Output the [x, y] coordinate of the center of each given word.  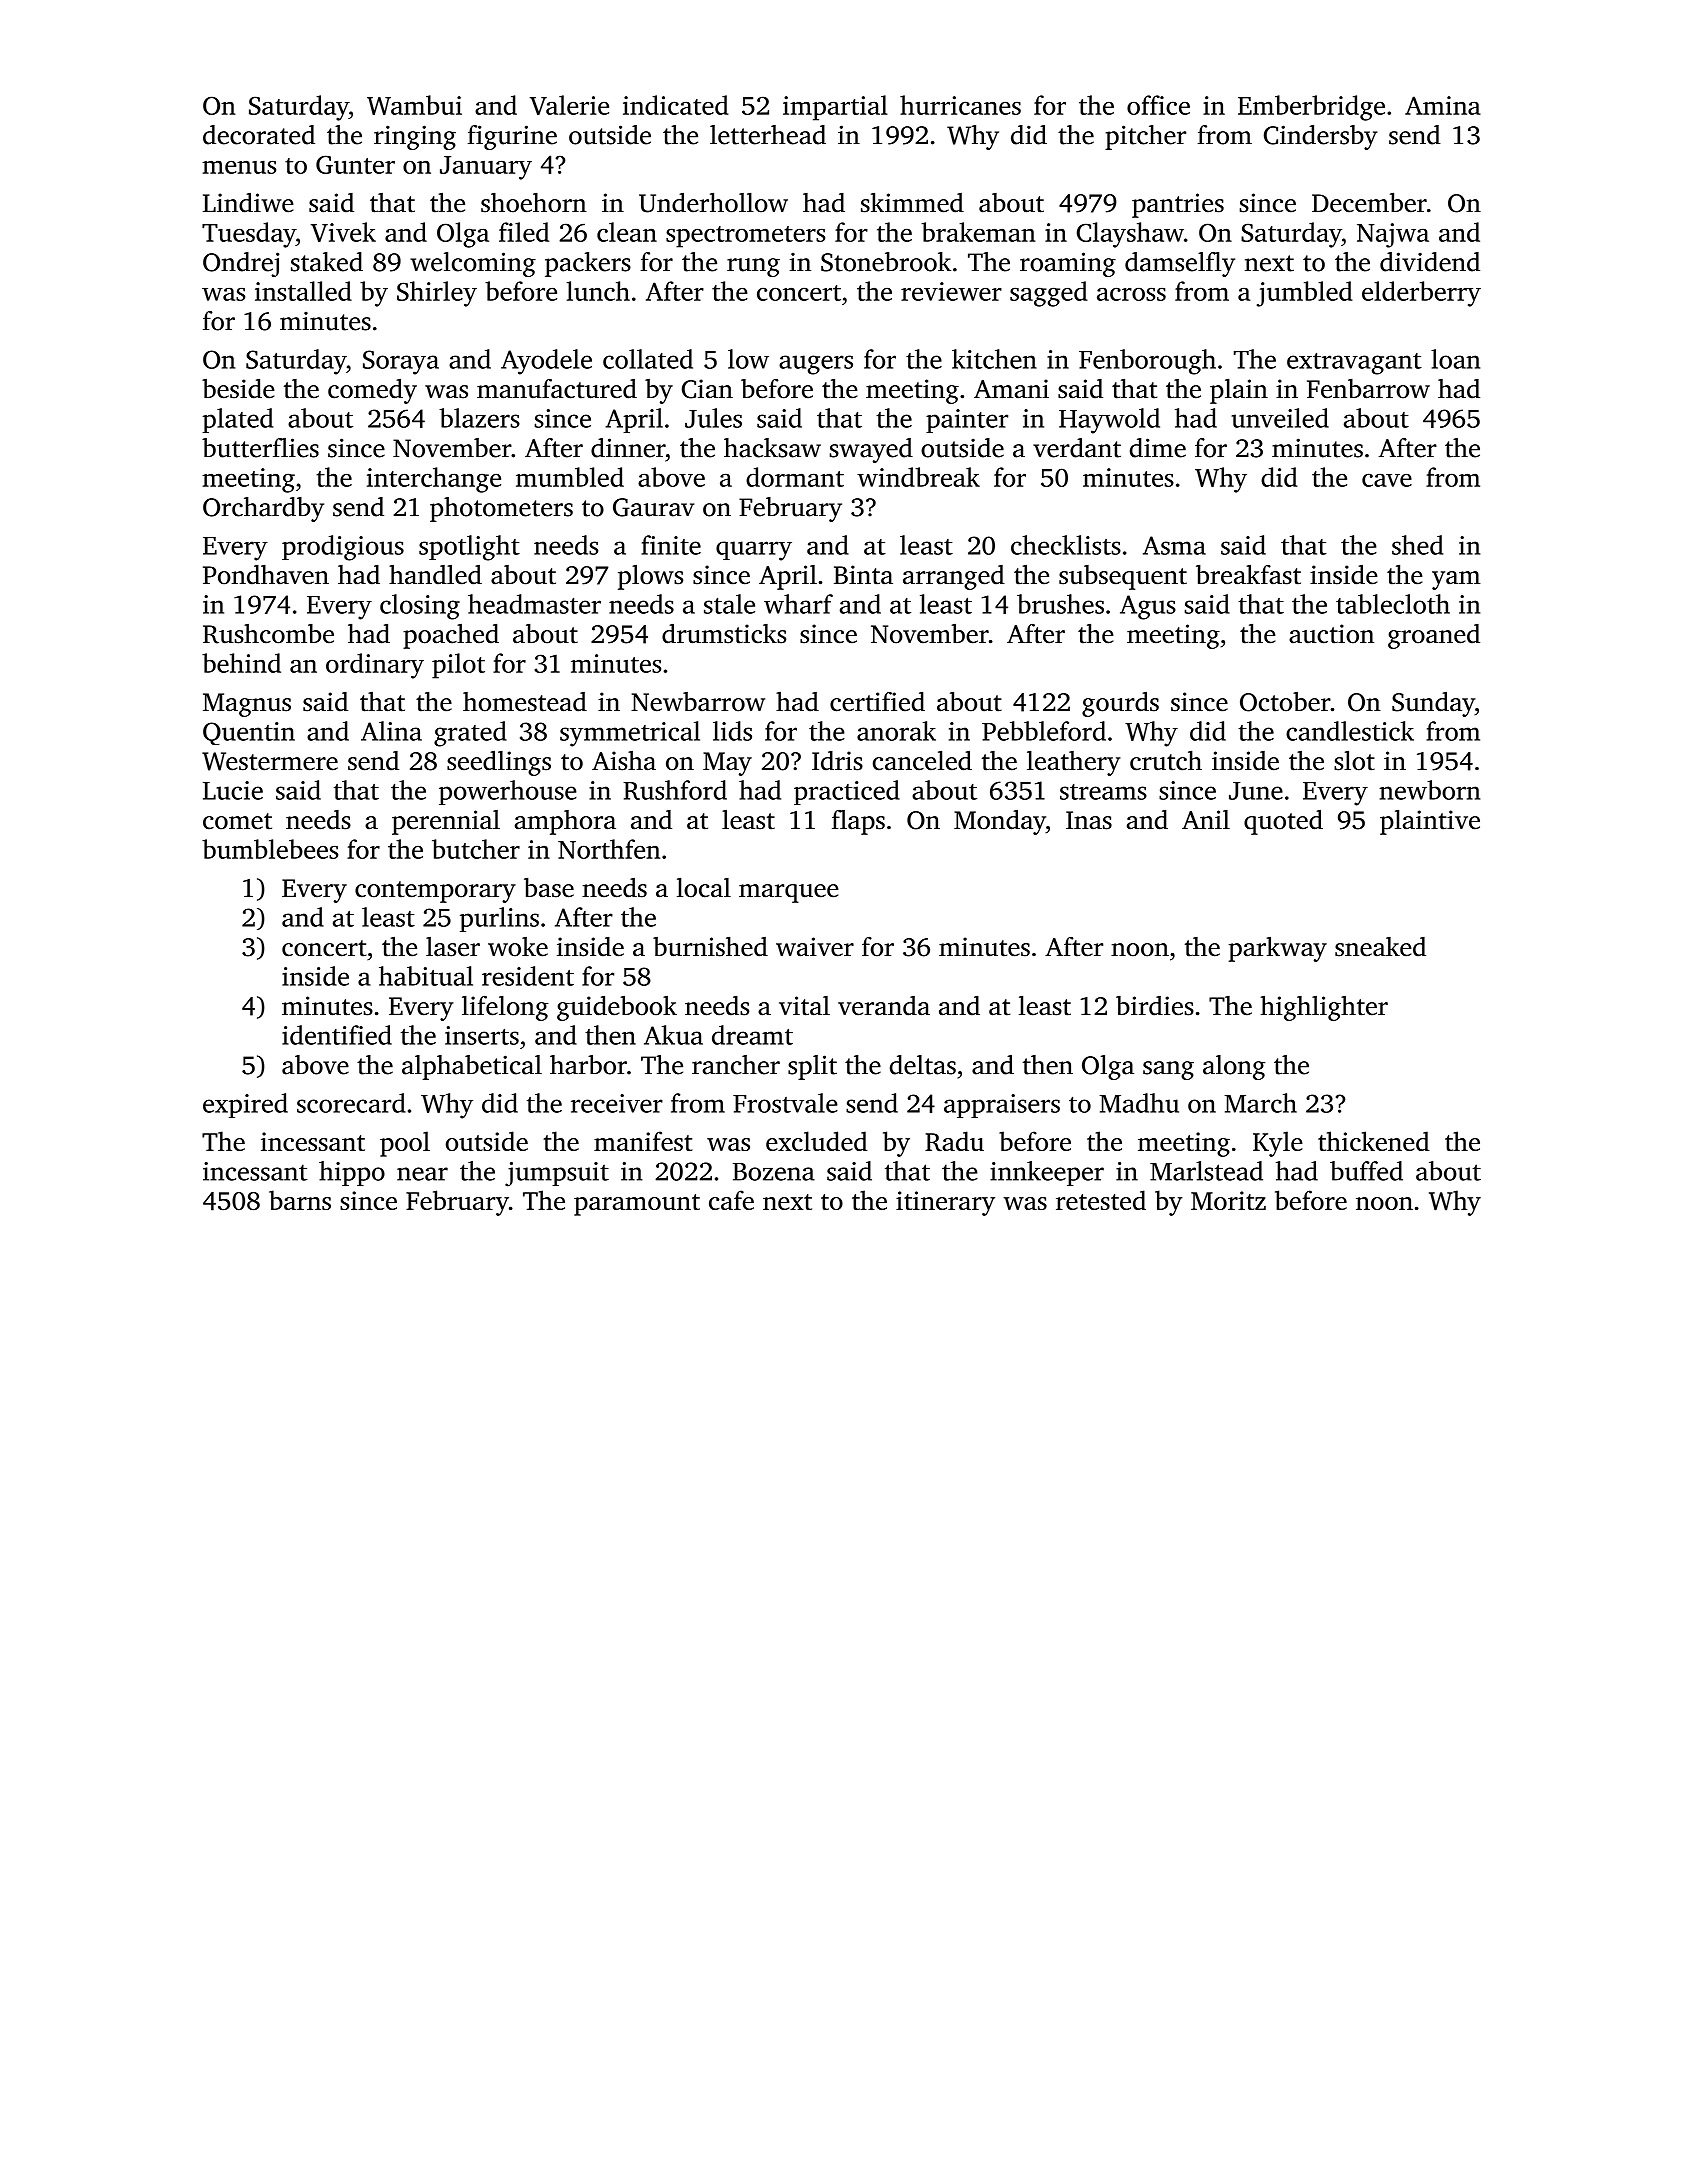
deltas [923, 1065]
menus [239, 167]
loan [1455, 359]
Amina [1443, 105]
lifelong [505, 1008]
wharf [798, 604]
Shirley [437, 294]
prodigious [343, 548]
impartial [835, 108]
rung [753, 267]
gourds [1120, 704]
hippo [352, 1173]
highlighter [1324, 1008]
